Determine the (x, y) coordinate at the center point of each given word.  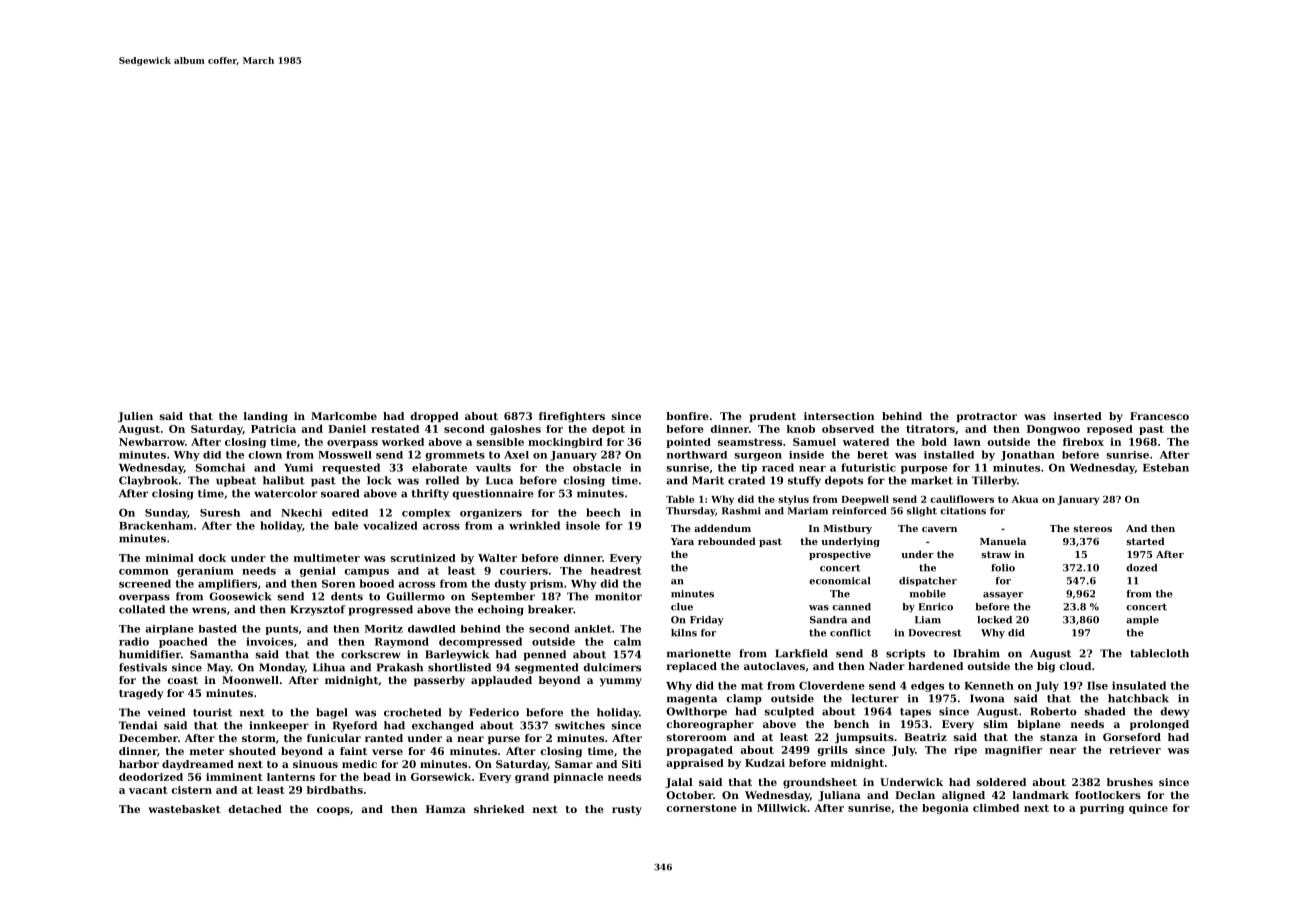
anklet (593, 629)
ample (1142, 620)
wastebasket (184, 809)
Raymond (402, 642)
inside (806, 455)
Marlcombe (344, 416)
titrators (930, 429)
